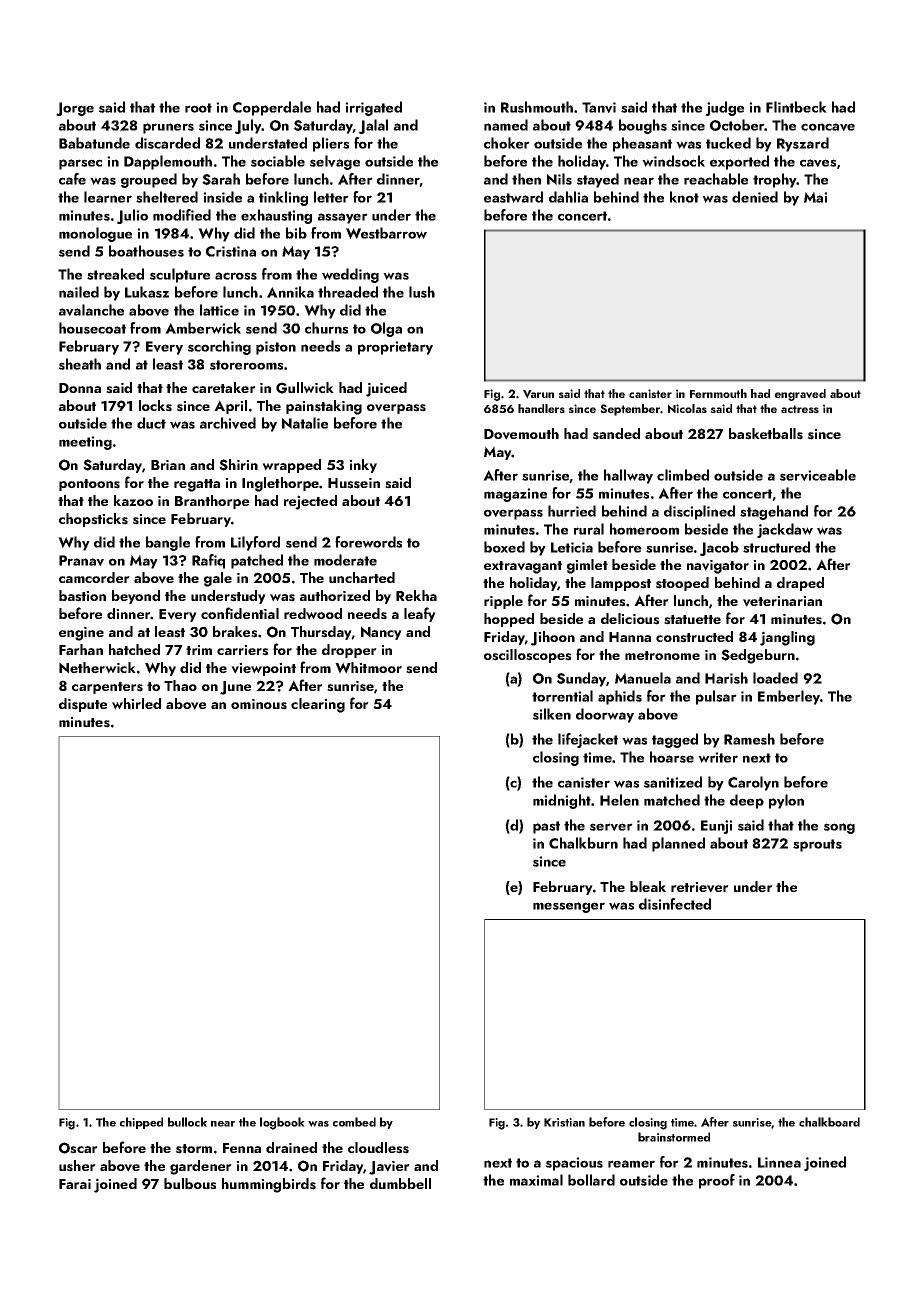 This screenshot has width=924, height=1314. What do you see at coordinates (782, 601) in the screenshot?
I see `veterinarian` at bounding box center [782, 601].
